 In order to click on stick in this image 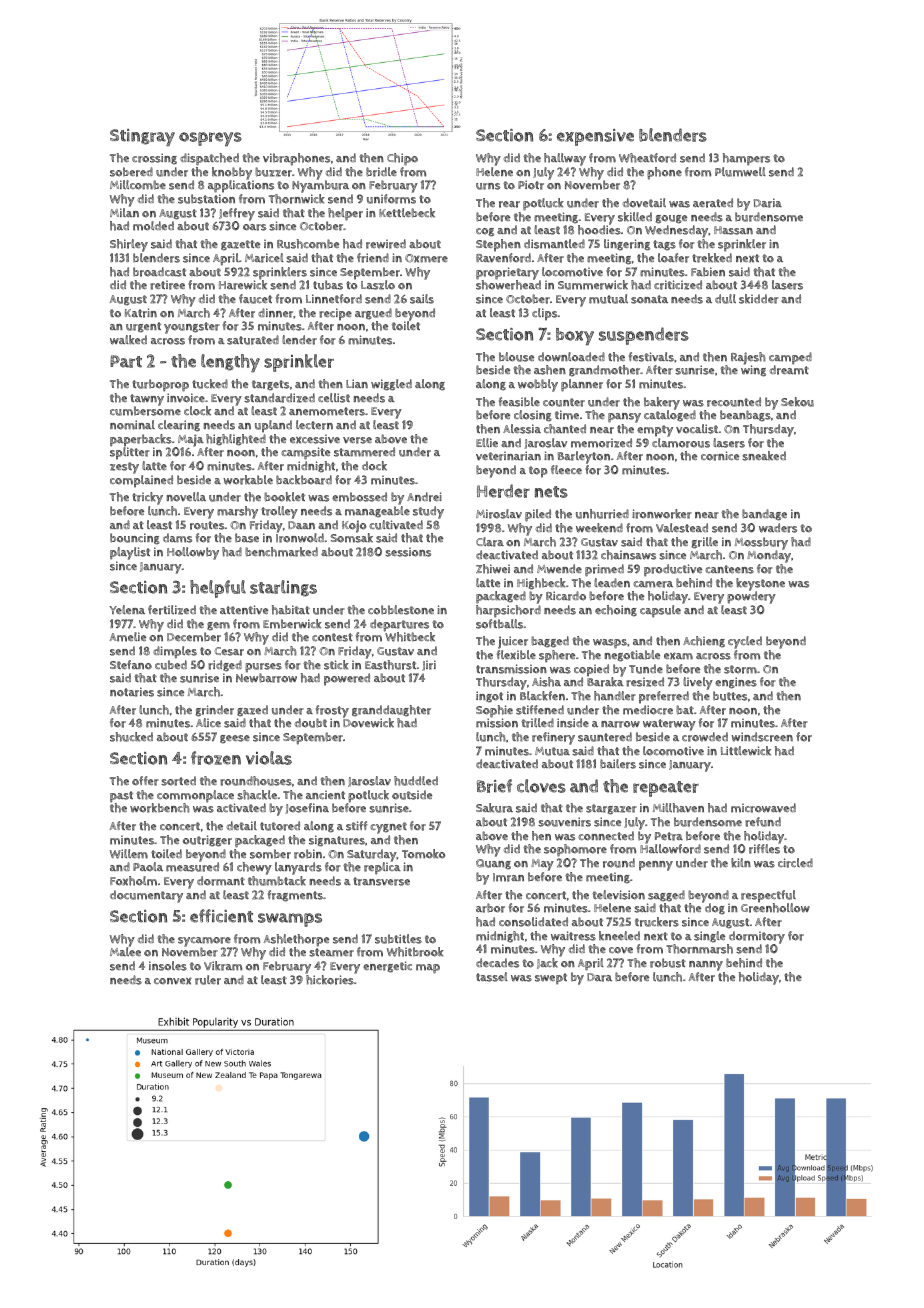, I will do `click(336, 665)`.
